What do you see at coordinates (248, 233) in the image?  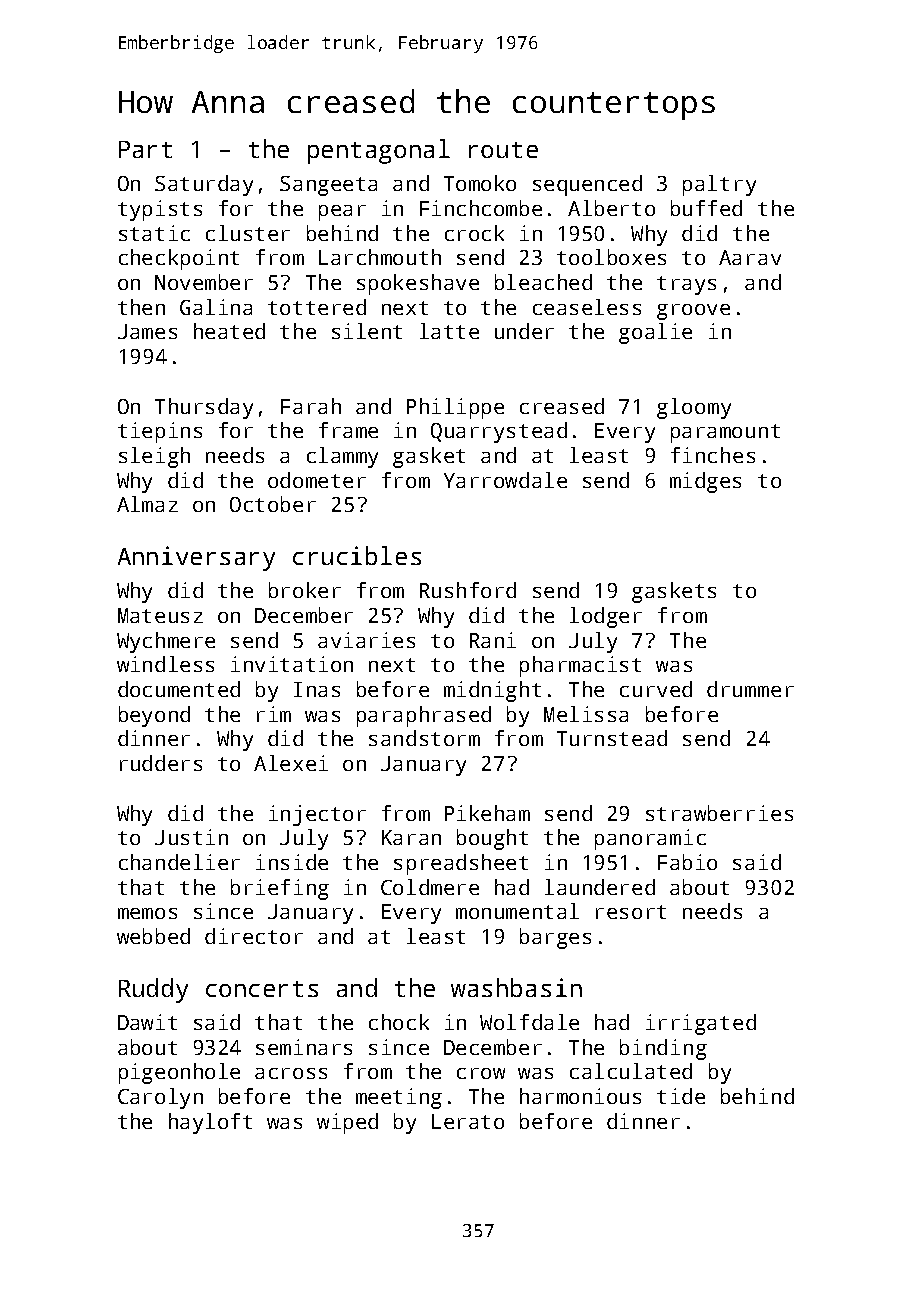 I see `cluster` at bounding box center [248, 233].
